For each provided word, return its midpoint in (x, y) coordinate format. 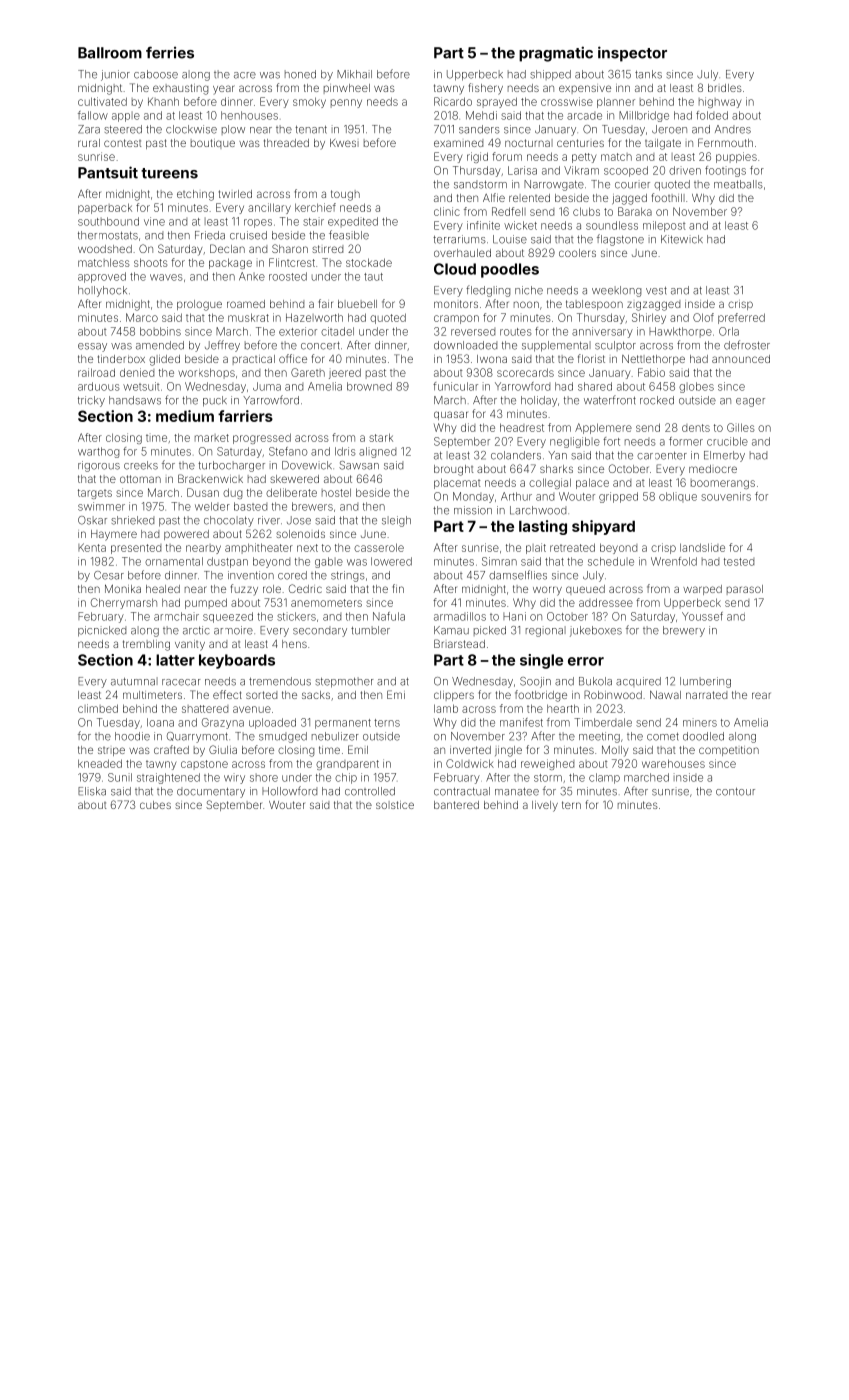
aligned (377, 452)
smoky (309, 102)
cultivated (102, 101)
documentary (211, 792)
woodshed (105, 249)
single (541, 661)
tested (739, 562)
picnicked (102, 631)
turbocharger (231, 466)
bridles (725, 88)
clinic (447, 211)
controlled (370, 791)
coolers (577, 253)
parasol (745, 590)
